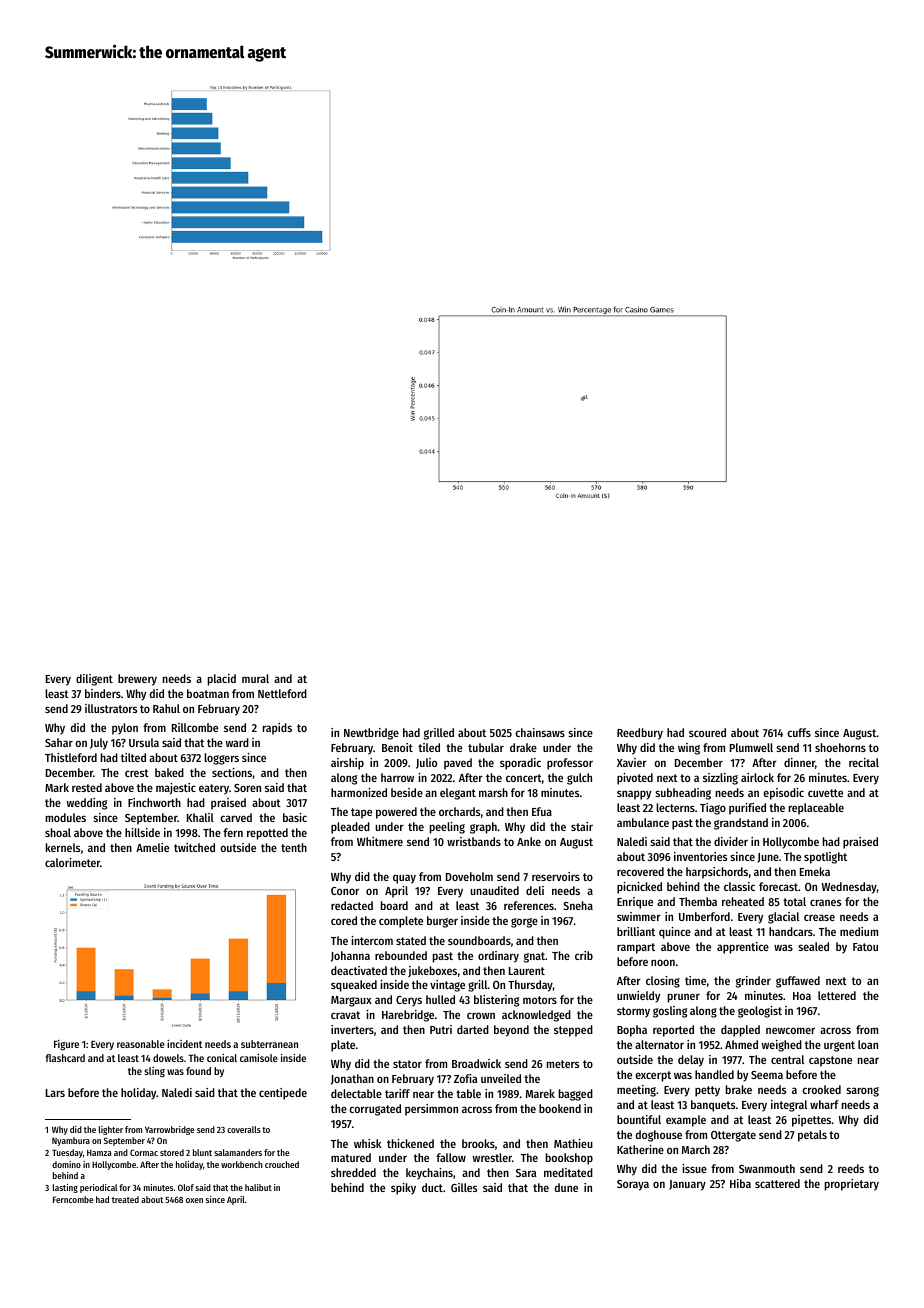  What do you see at coordinates (458, 794) in the screenshot?
I see `elegant` at bounding box center [458, 794].
